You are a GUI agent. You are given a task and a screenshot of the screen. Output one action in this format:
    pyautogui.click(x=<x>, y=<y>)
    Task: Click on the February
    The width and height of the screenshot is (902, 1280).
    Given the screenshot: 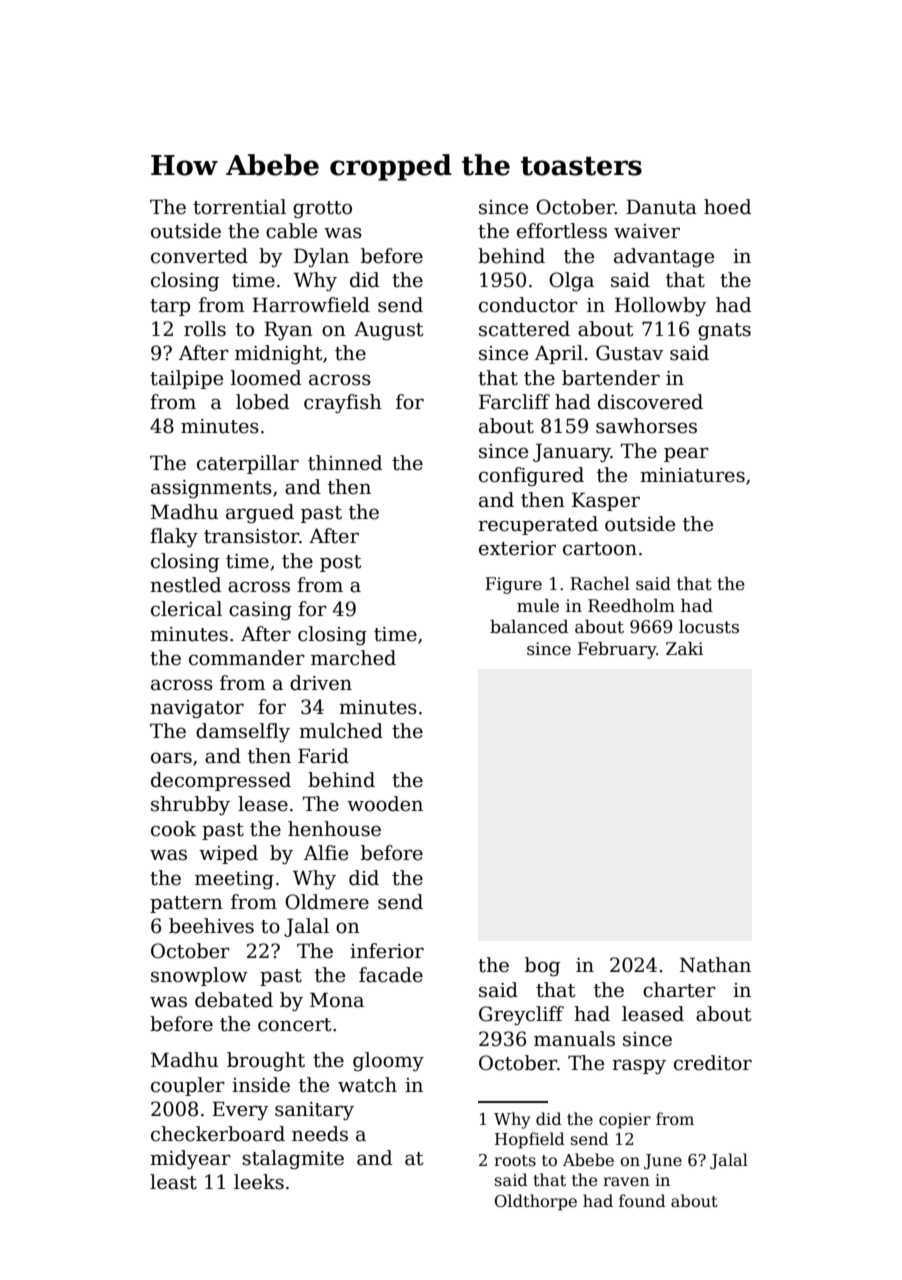 What is the action you would take?
    pyautogui.click(x=617, y=650)
